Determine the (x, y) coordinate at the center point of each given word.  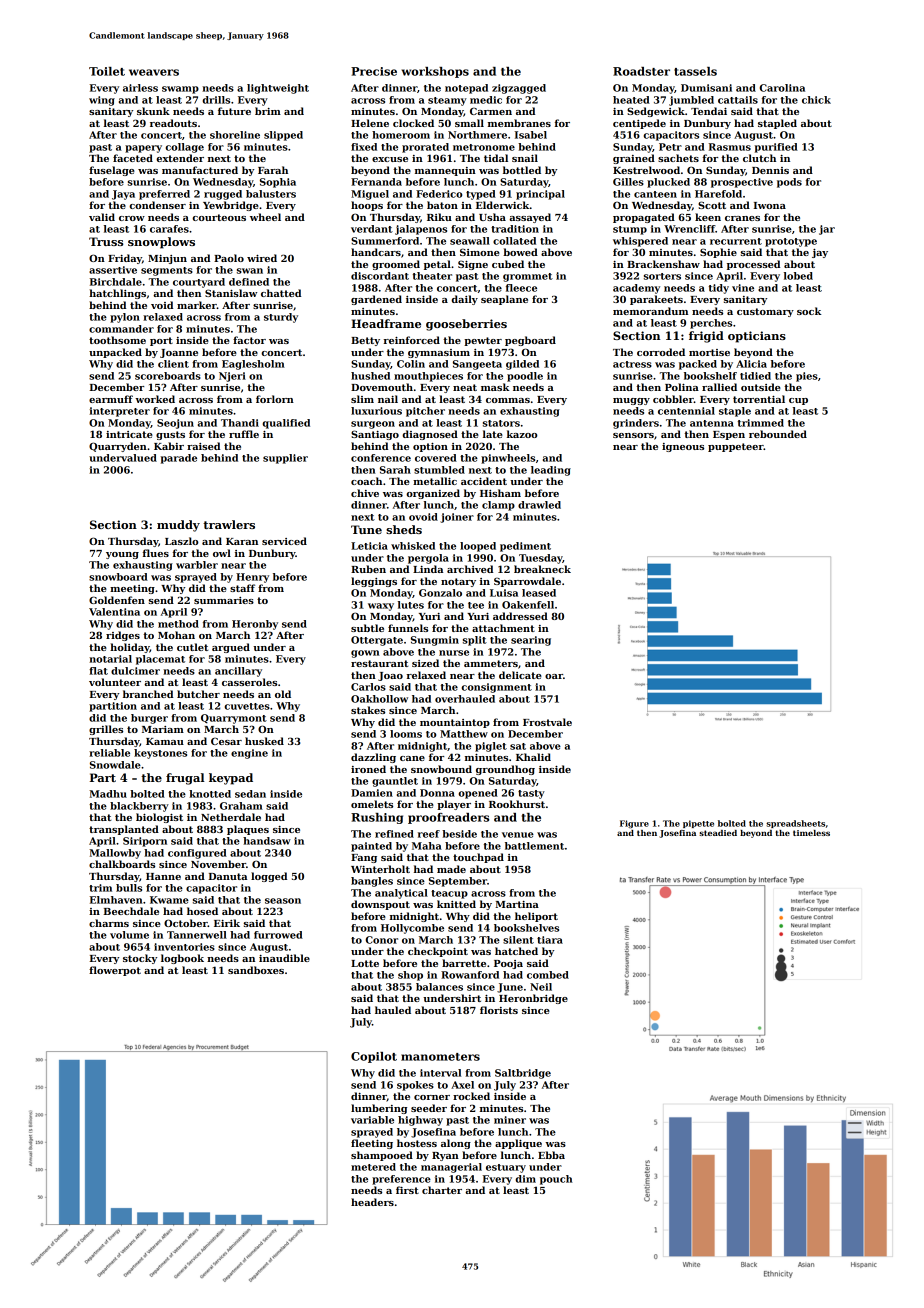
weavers (154, 72)
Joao (390, 676)
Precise (374, 71)
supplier (285, 459)
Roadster (641, 71)
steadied (718, 833)
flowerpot (115, 971)
